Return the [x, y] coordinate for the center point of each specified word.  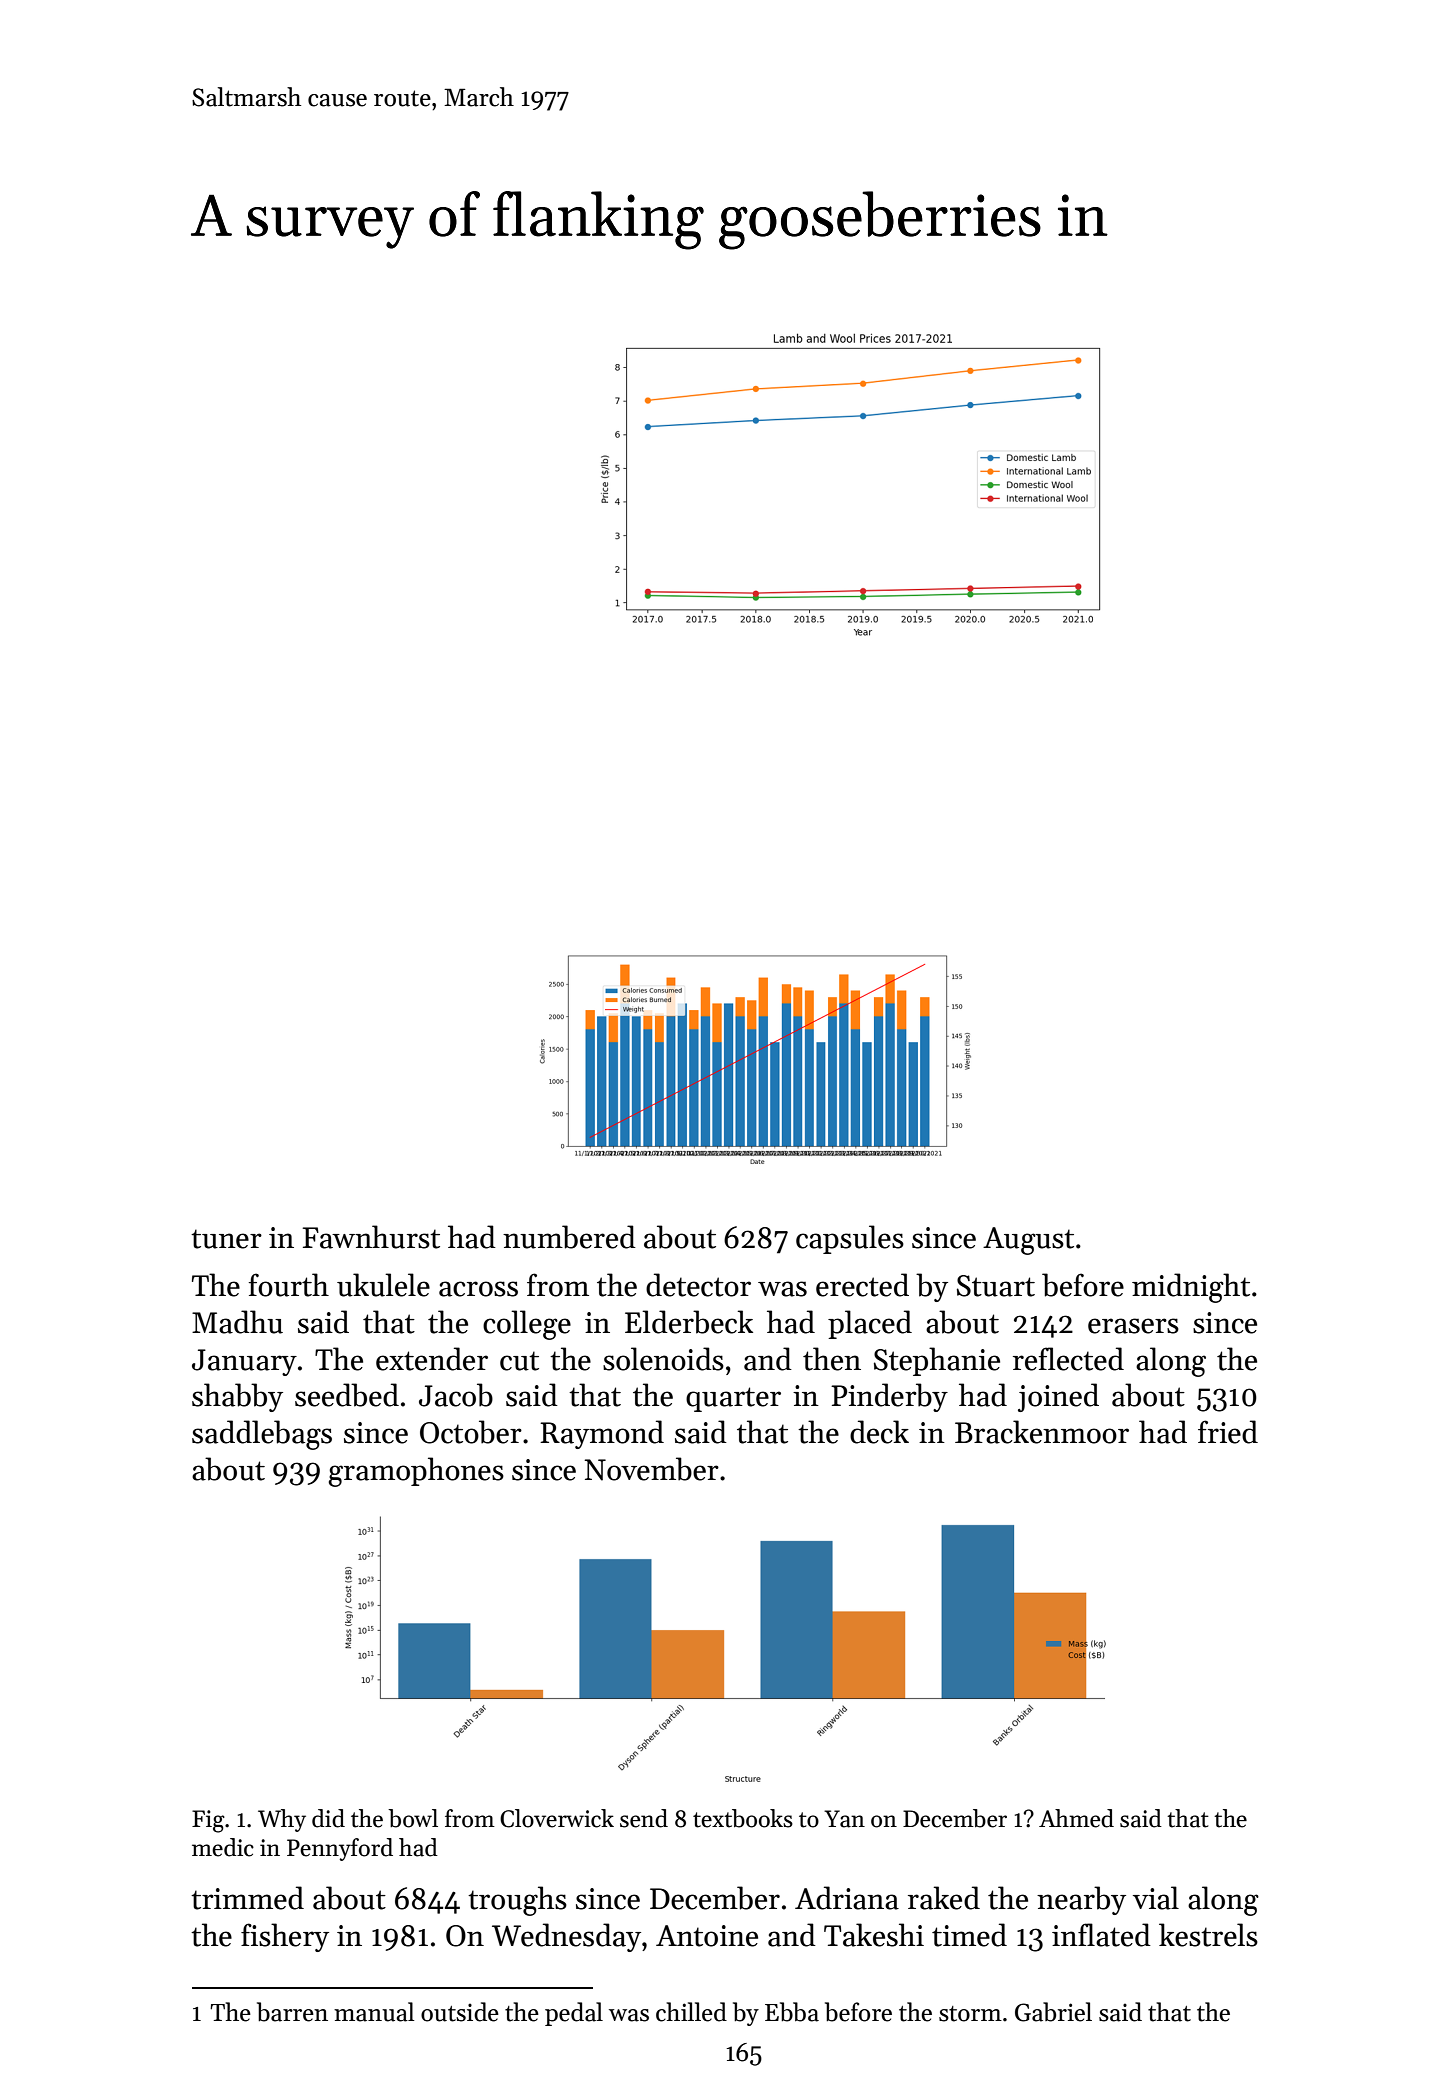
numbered [569, 1237]
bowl [413, 1818]
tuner [226, 1239]
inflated [1101, 1935]
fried [1228, 1432]
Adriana [847, 1898]
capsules [850, 1239]
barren [292, 2012]
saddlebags [262, 1435]
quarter [733, 1399]
